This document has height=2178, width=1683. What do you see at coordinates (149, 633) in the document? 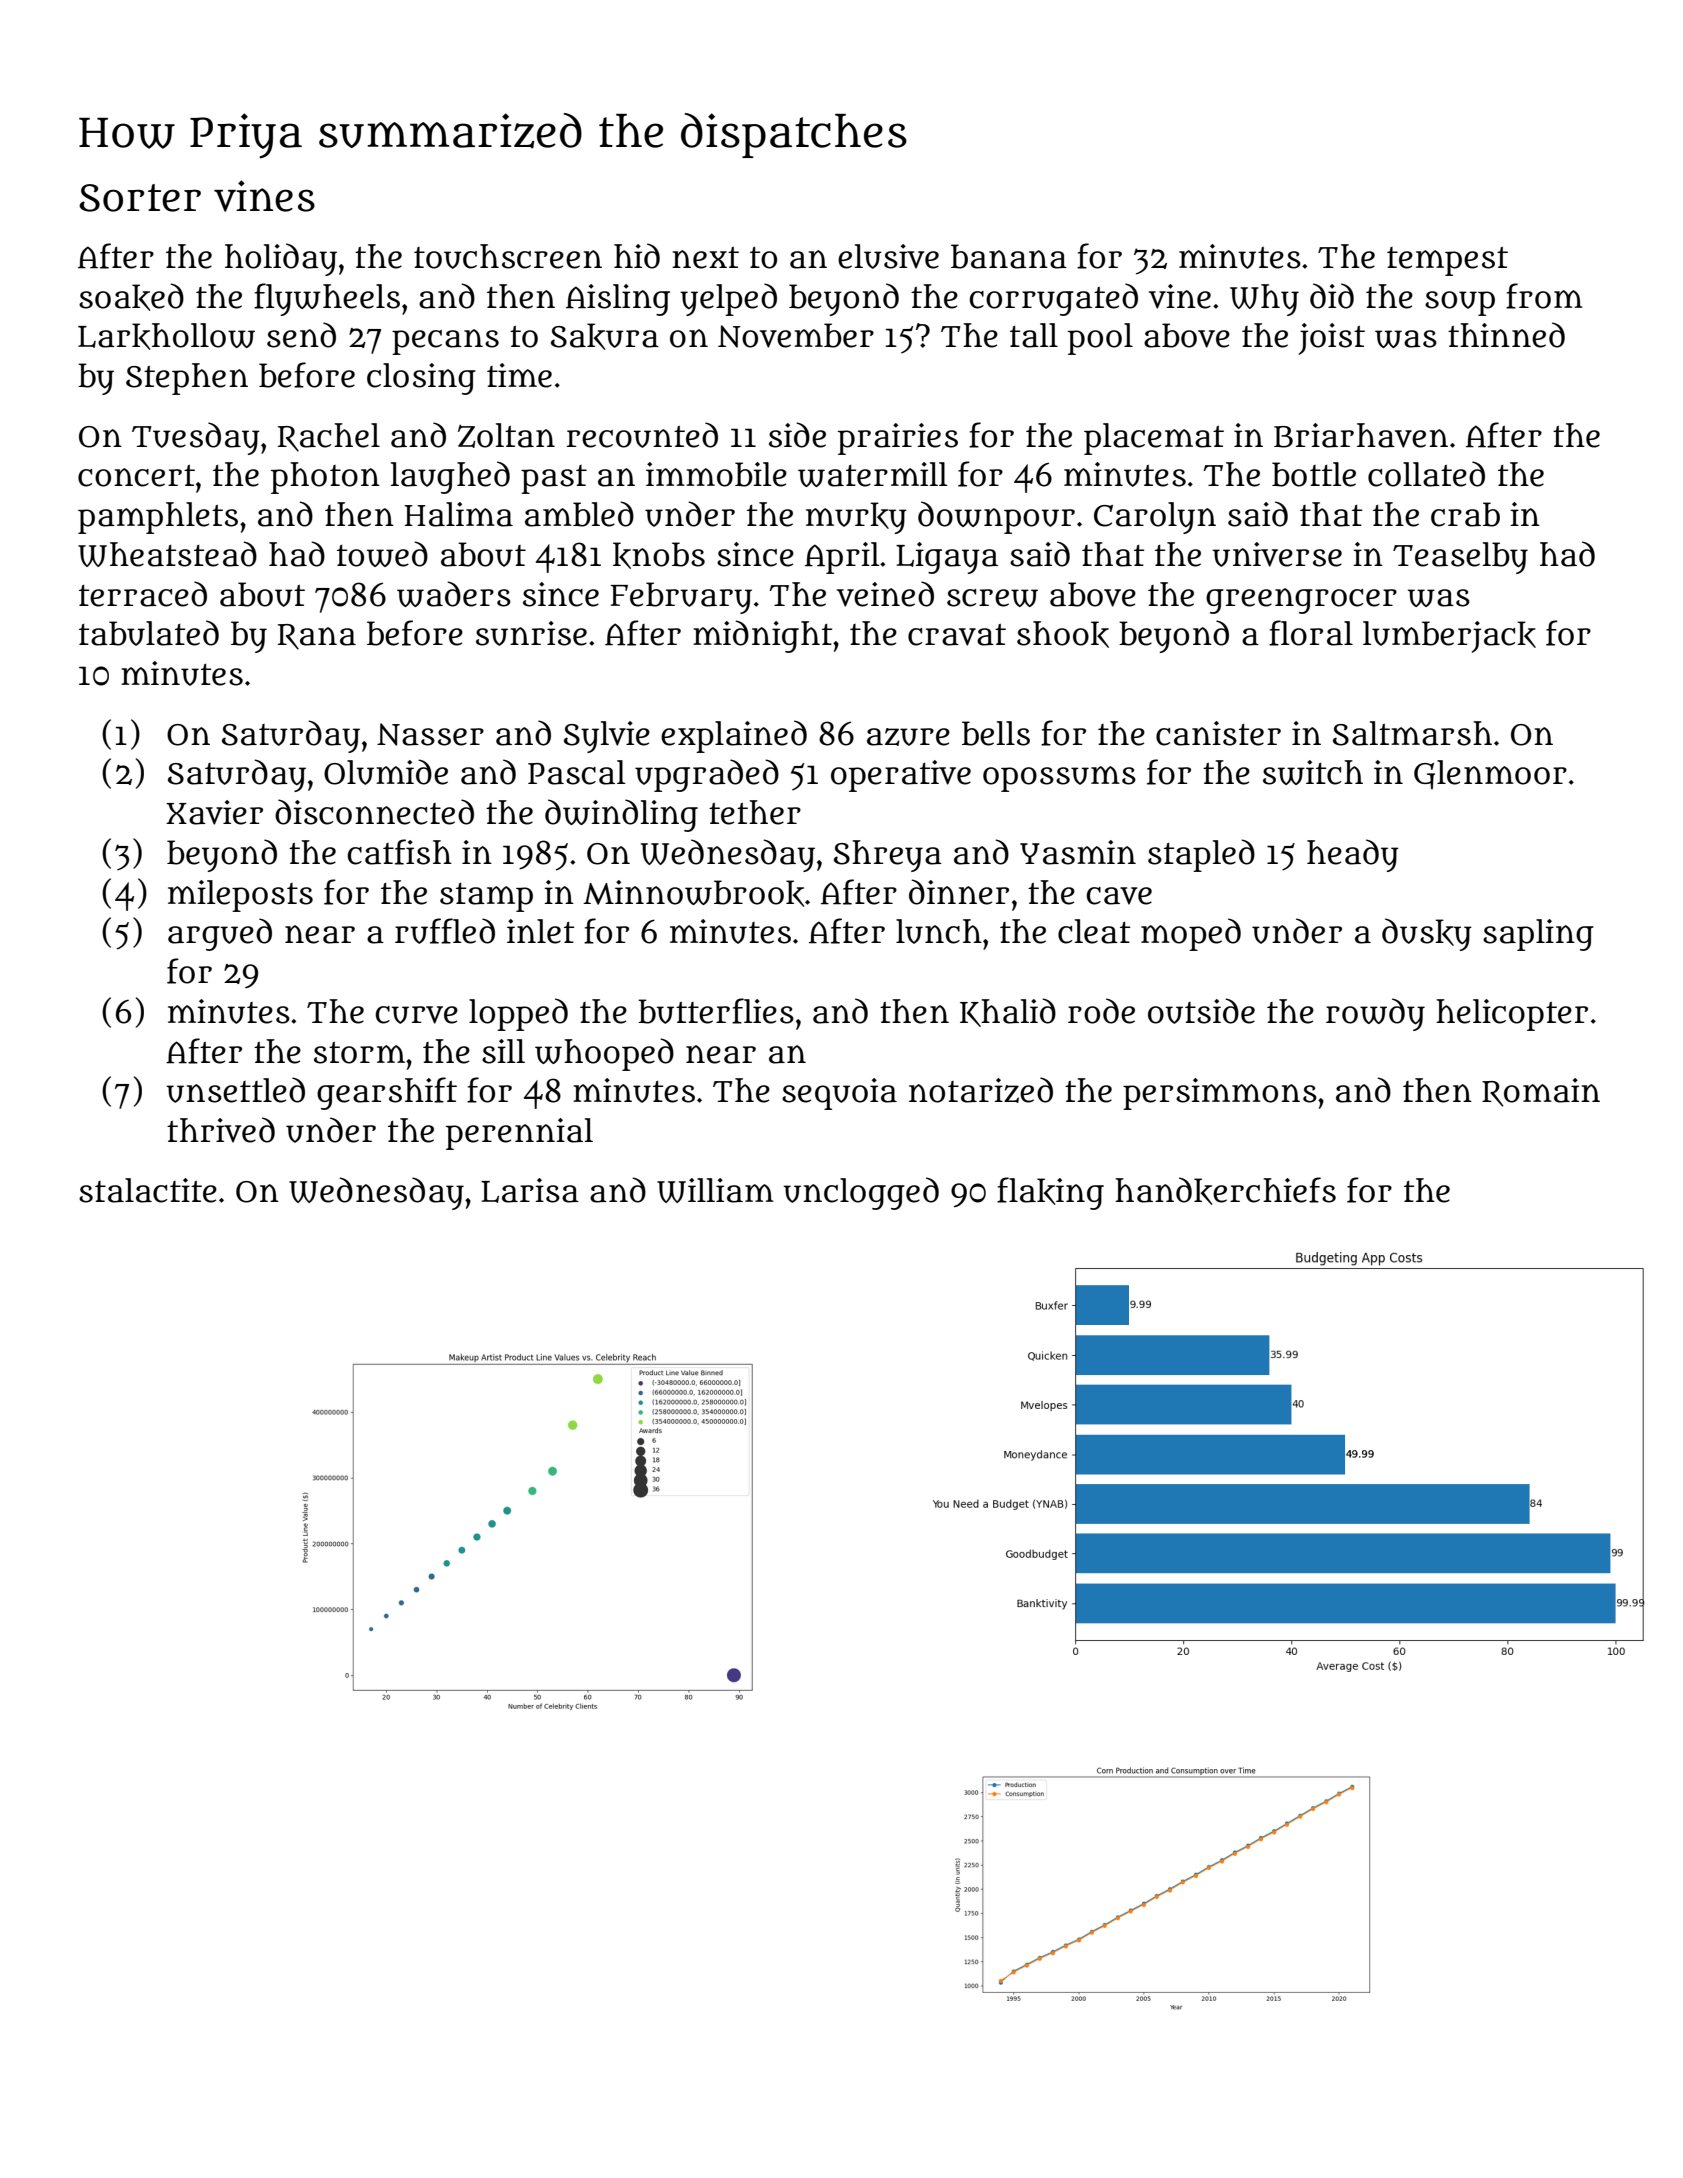
I see `tabulated` at bounding box center [149, 633].
